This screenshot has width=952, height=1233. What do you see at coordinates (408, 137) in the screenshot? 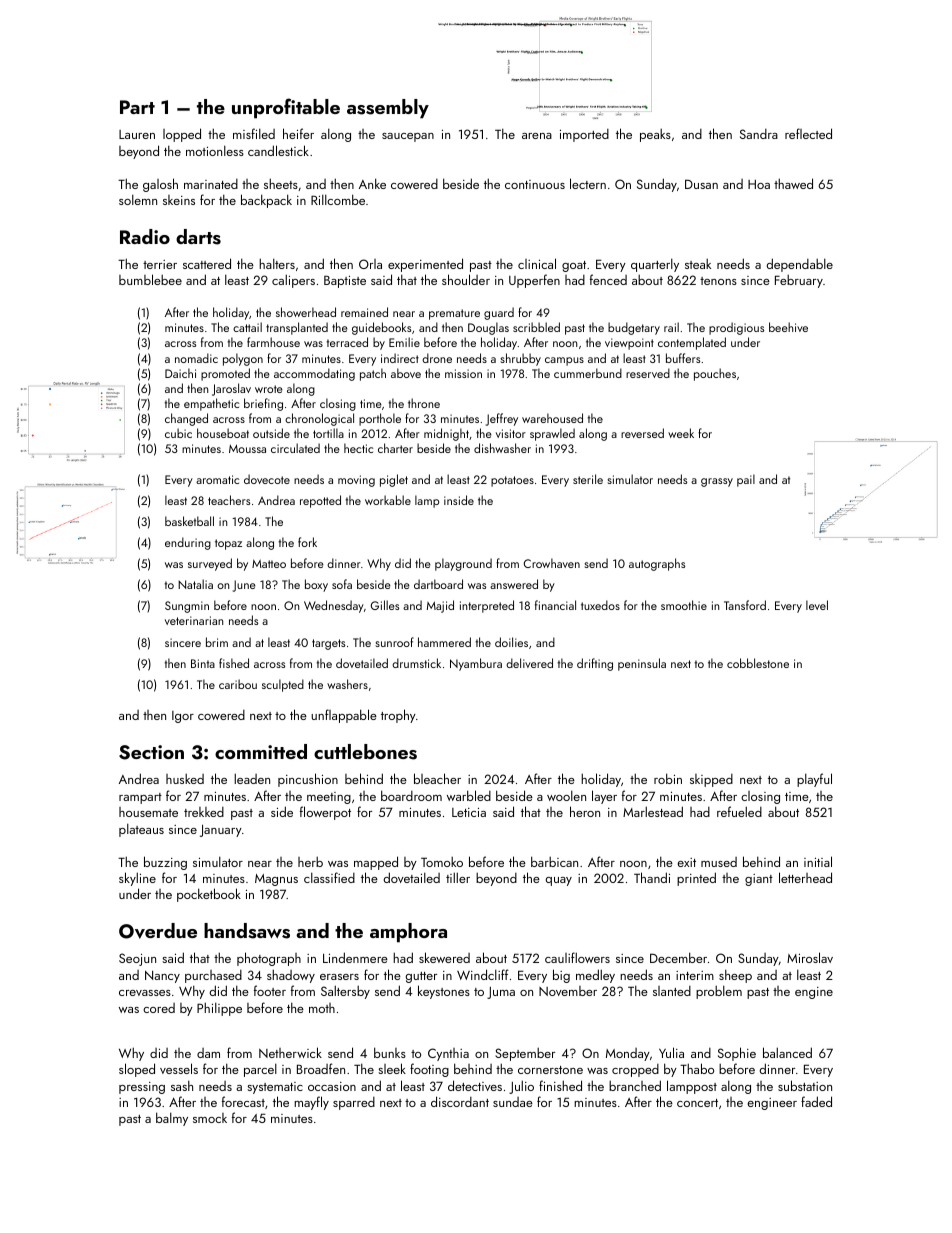
I see `saucepan` at bounding box center [408, 137].
